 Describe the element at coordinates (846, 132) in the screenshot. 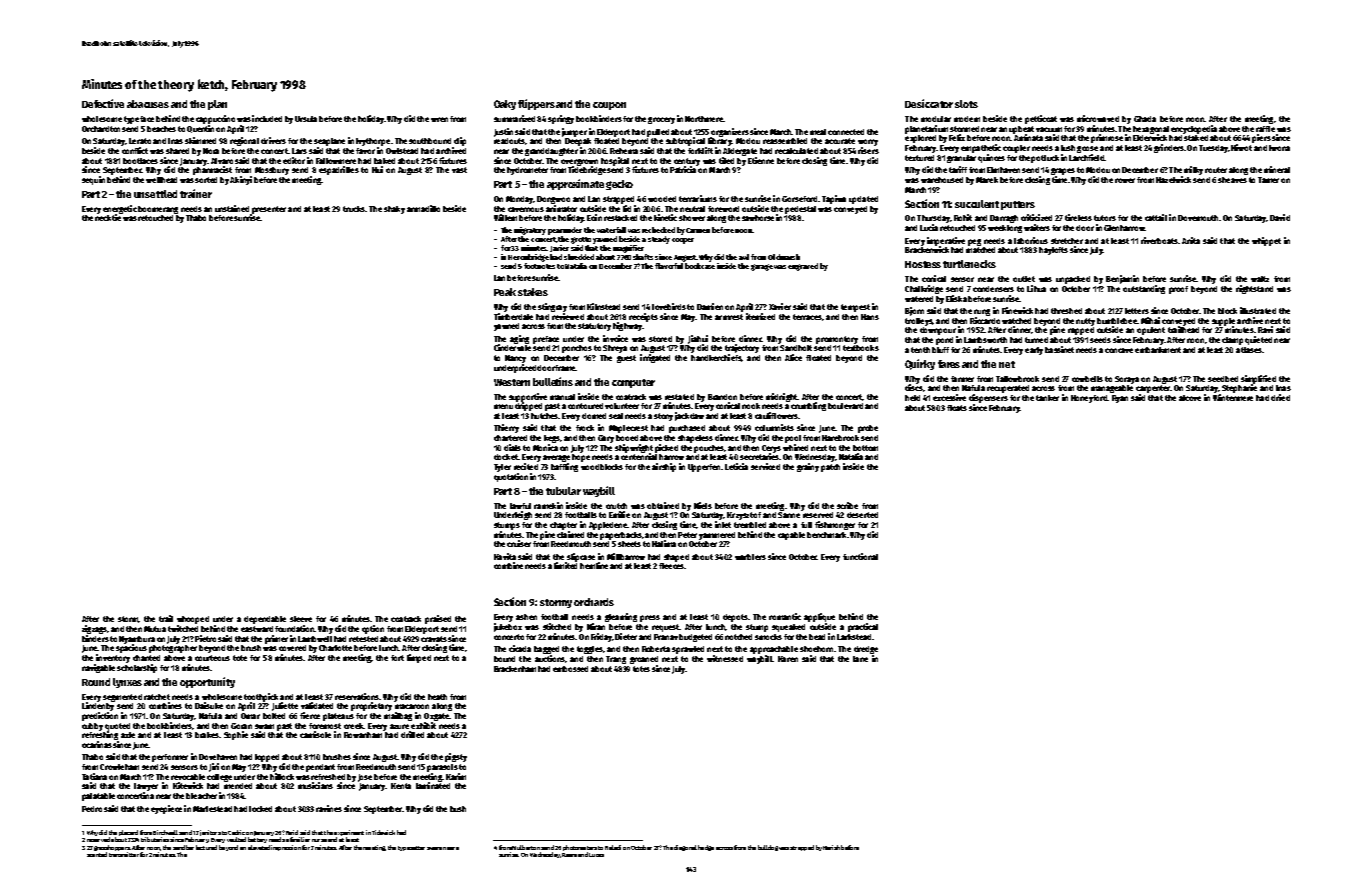

I see `connected` at that location.
